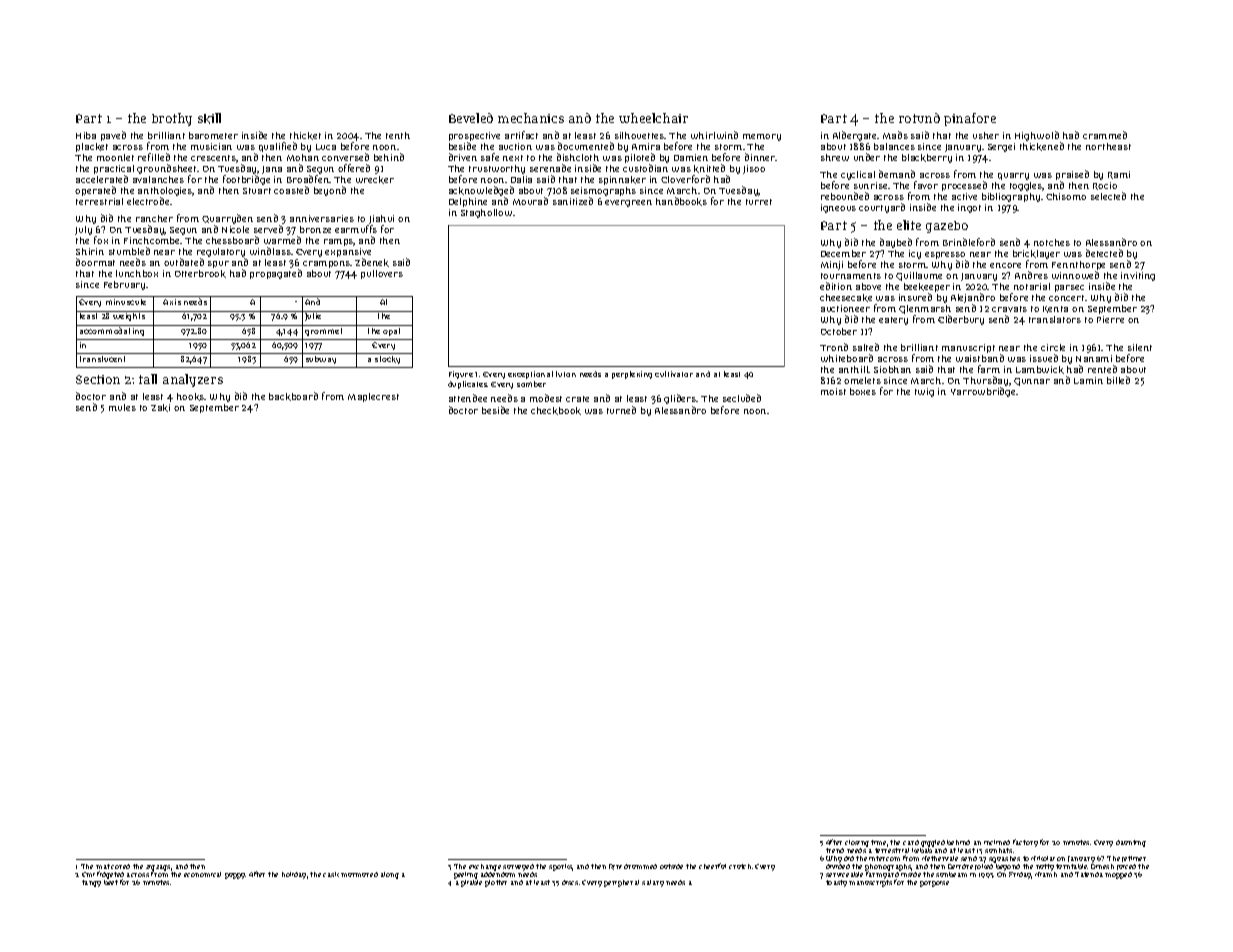 This document has width=1233, height=952. Describe the element at coordinates (159, 868) in the document. I see `zigzags` at that location.
